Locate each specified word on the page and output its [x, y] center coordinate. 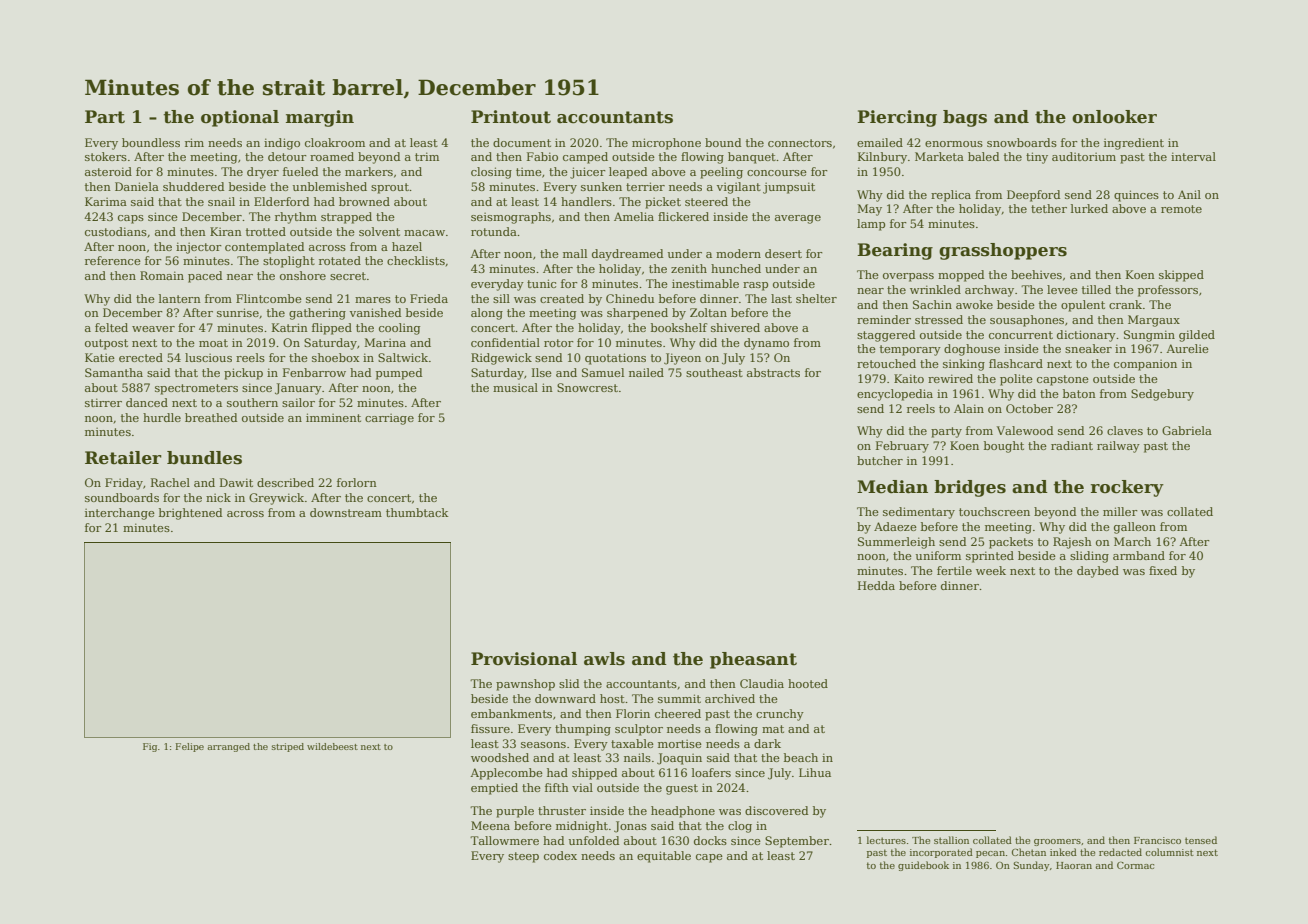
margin [320, 118]
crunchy [780, 715]
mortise [680, 744]
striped [288, 747]
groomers [1057, 842]
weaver [153, 329]
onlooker [1114, 117]
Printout [511, 117]
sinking [964, 365]
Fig [150, 747]
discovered [776, 810]
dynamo [766, 344]
